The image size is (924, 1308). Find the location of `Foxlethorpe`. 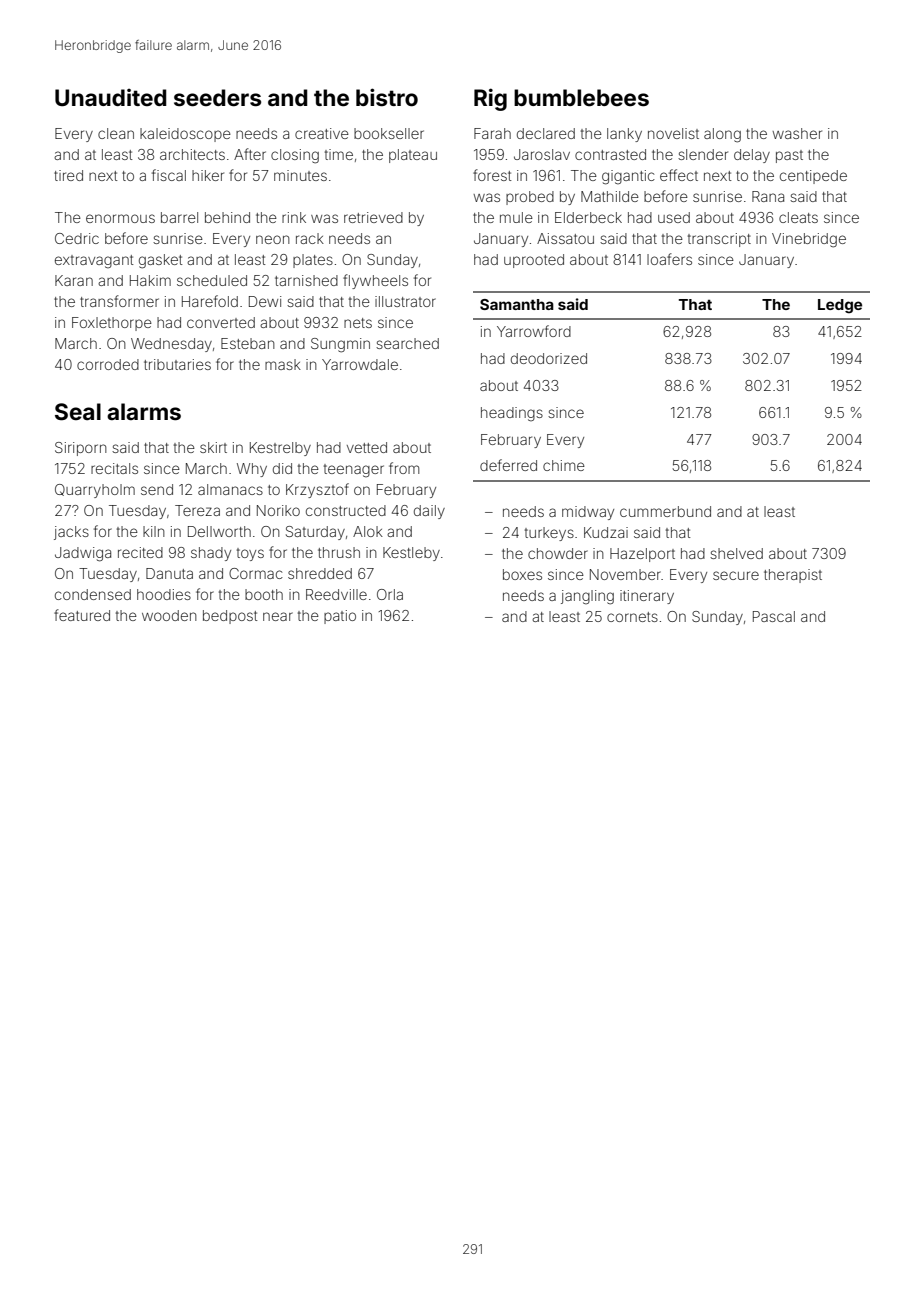

Foxlethorpe is located at coordinates (112, 324).
